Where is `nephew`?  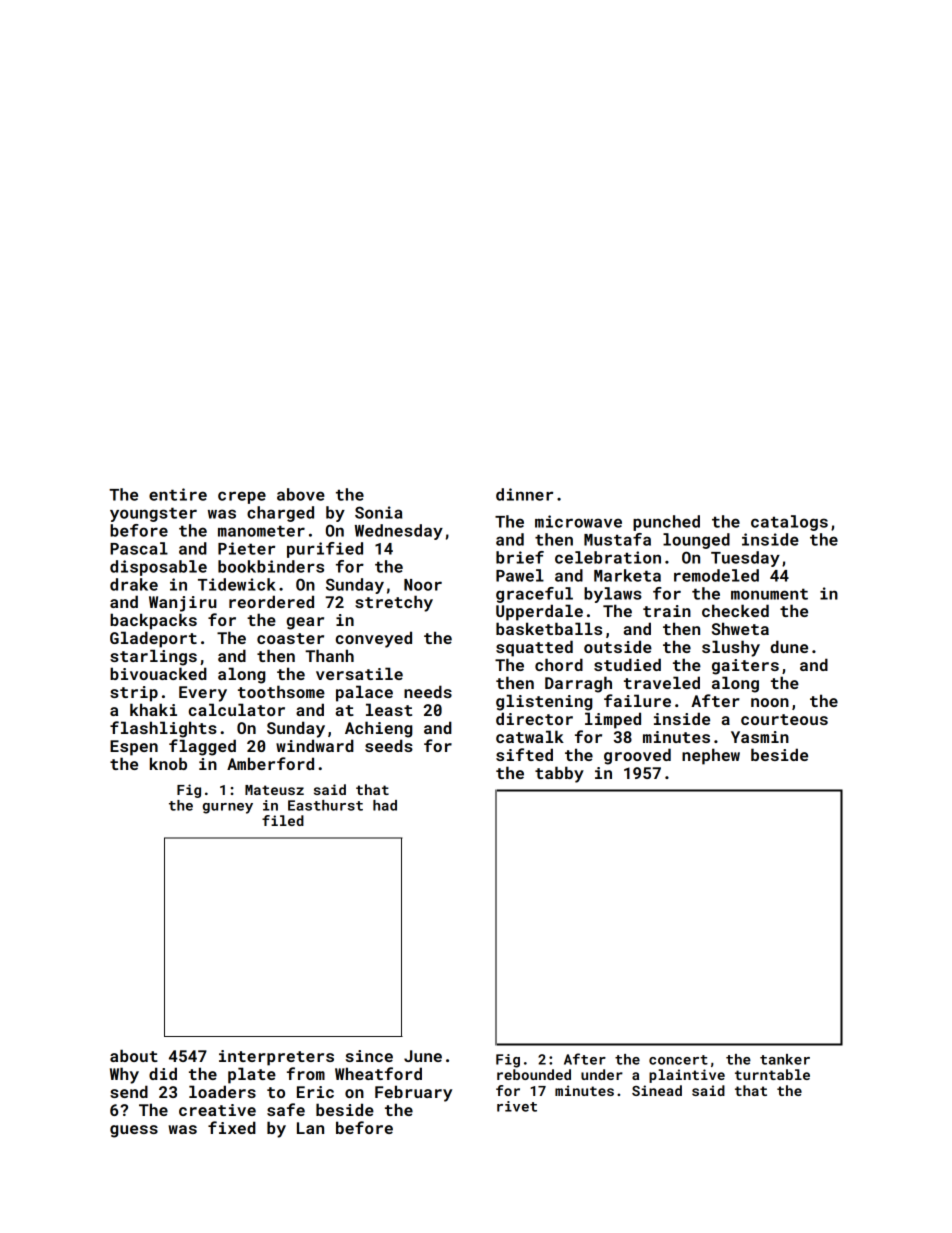
nephew is located at coordinates (711, 756).
